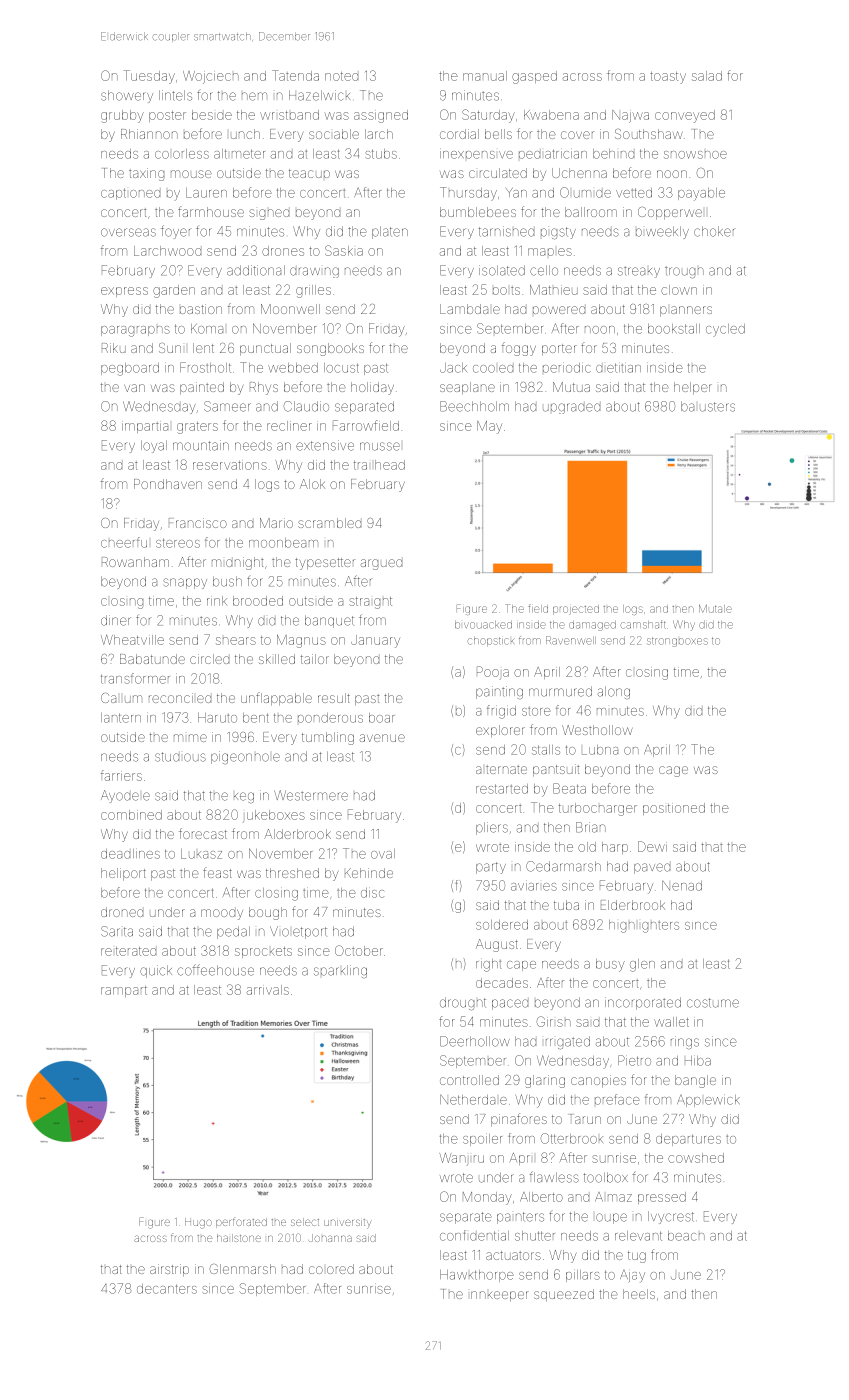  Describe the element at coordinates (325, 445) in the document. I see `extensive` at that location.
